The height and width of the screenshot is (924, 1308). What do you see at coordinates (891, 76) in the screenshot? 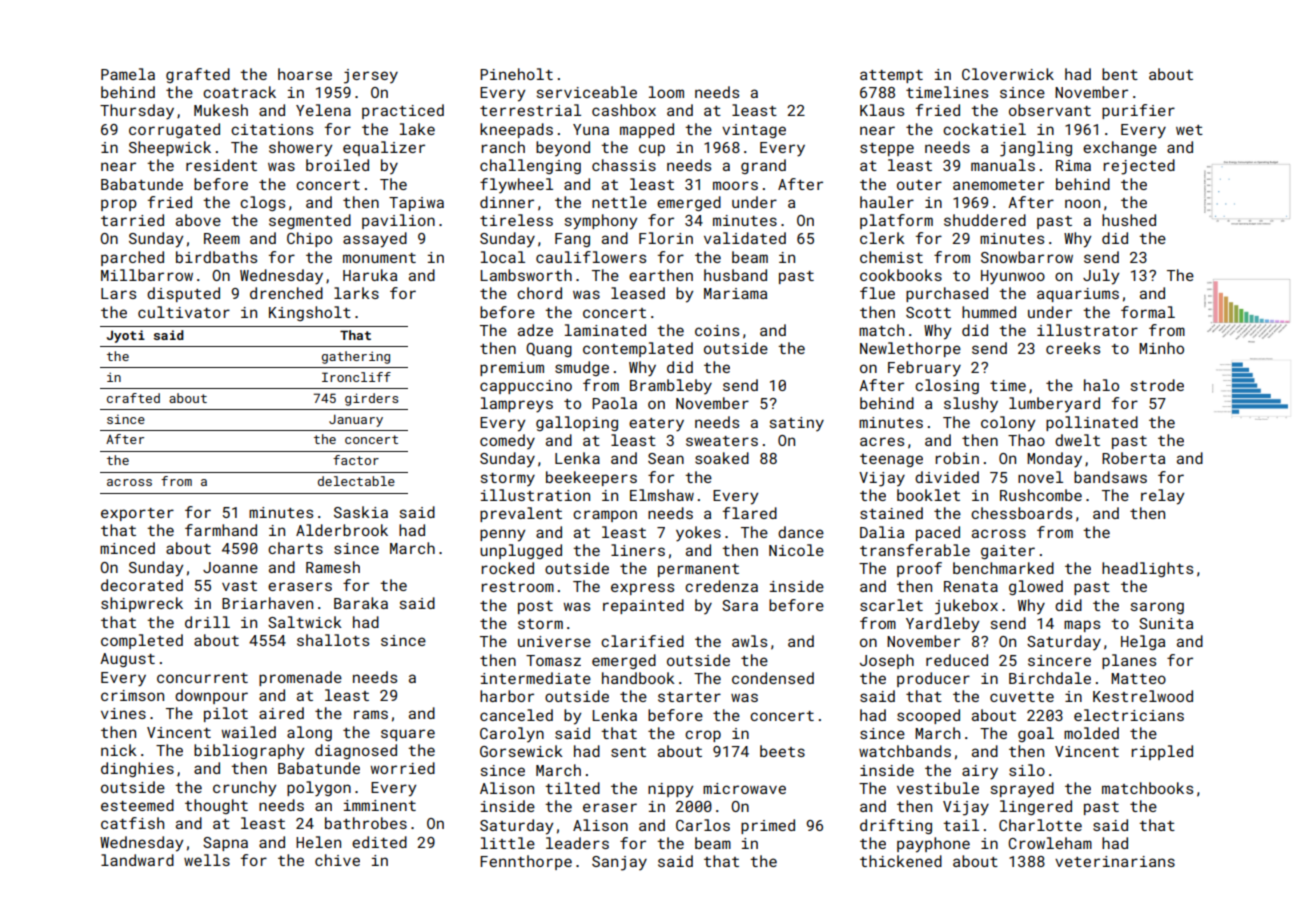
I see `attempt` at bounding box center [891, 76].
